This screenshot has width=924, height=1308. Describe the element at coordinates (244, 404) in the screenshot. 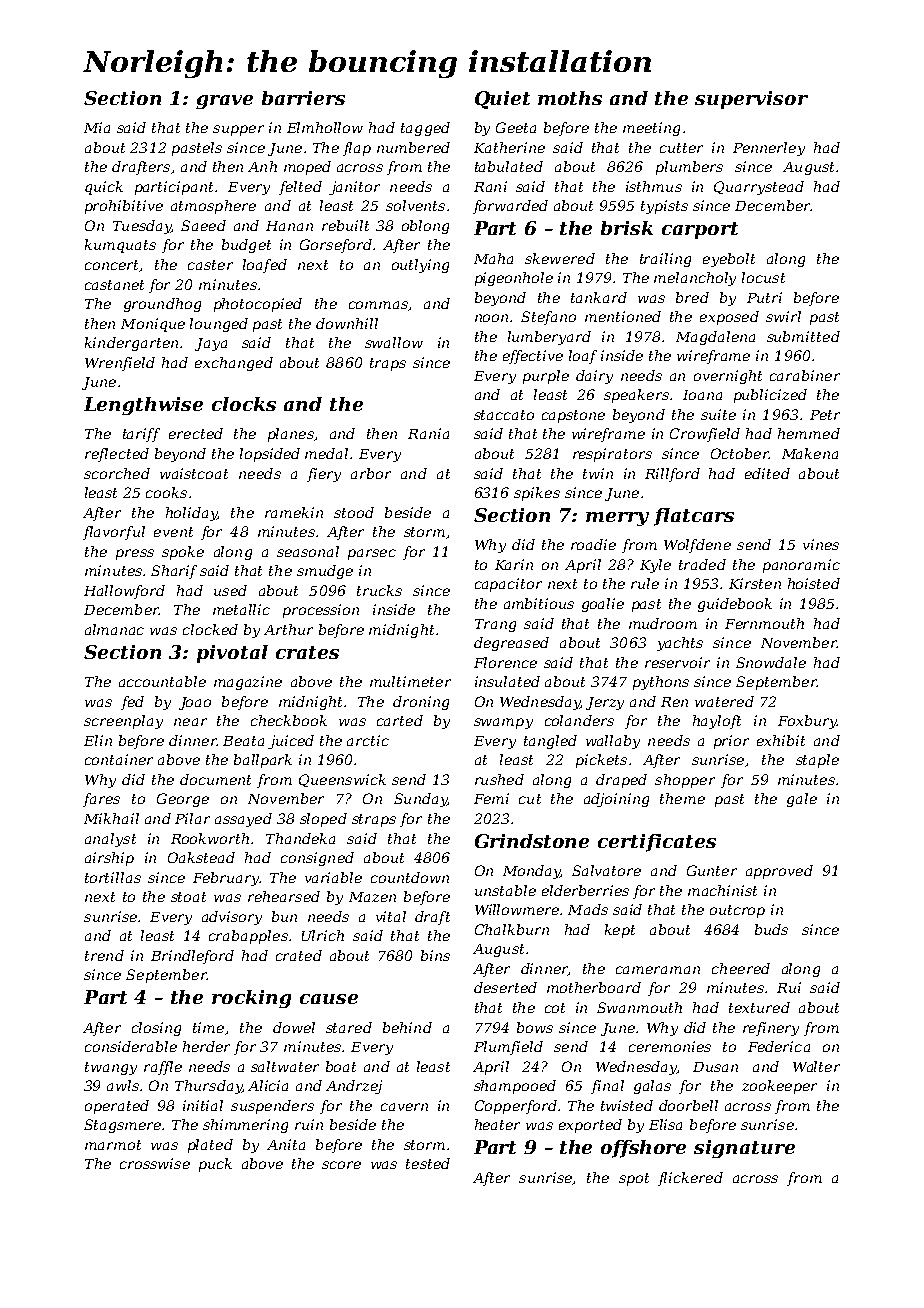

I see `clocks` at that location.
